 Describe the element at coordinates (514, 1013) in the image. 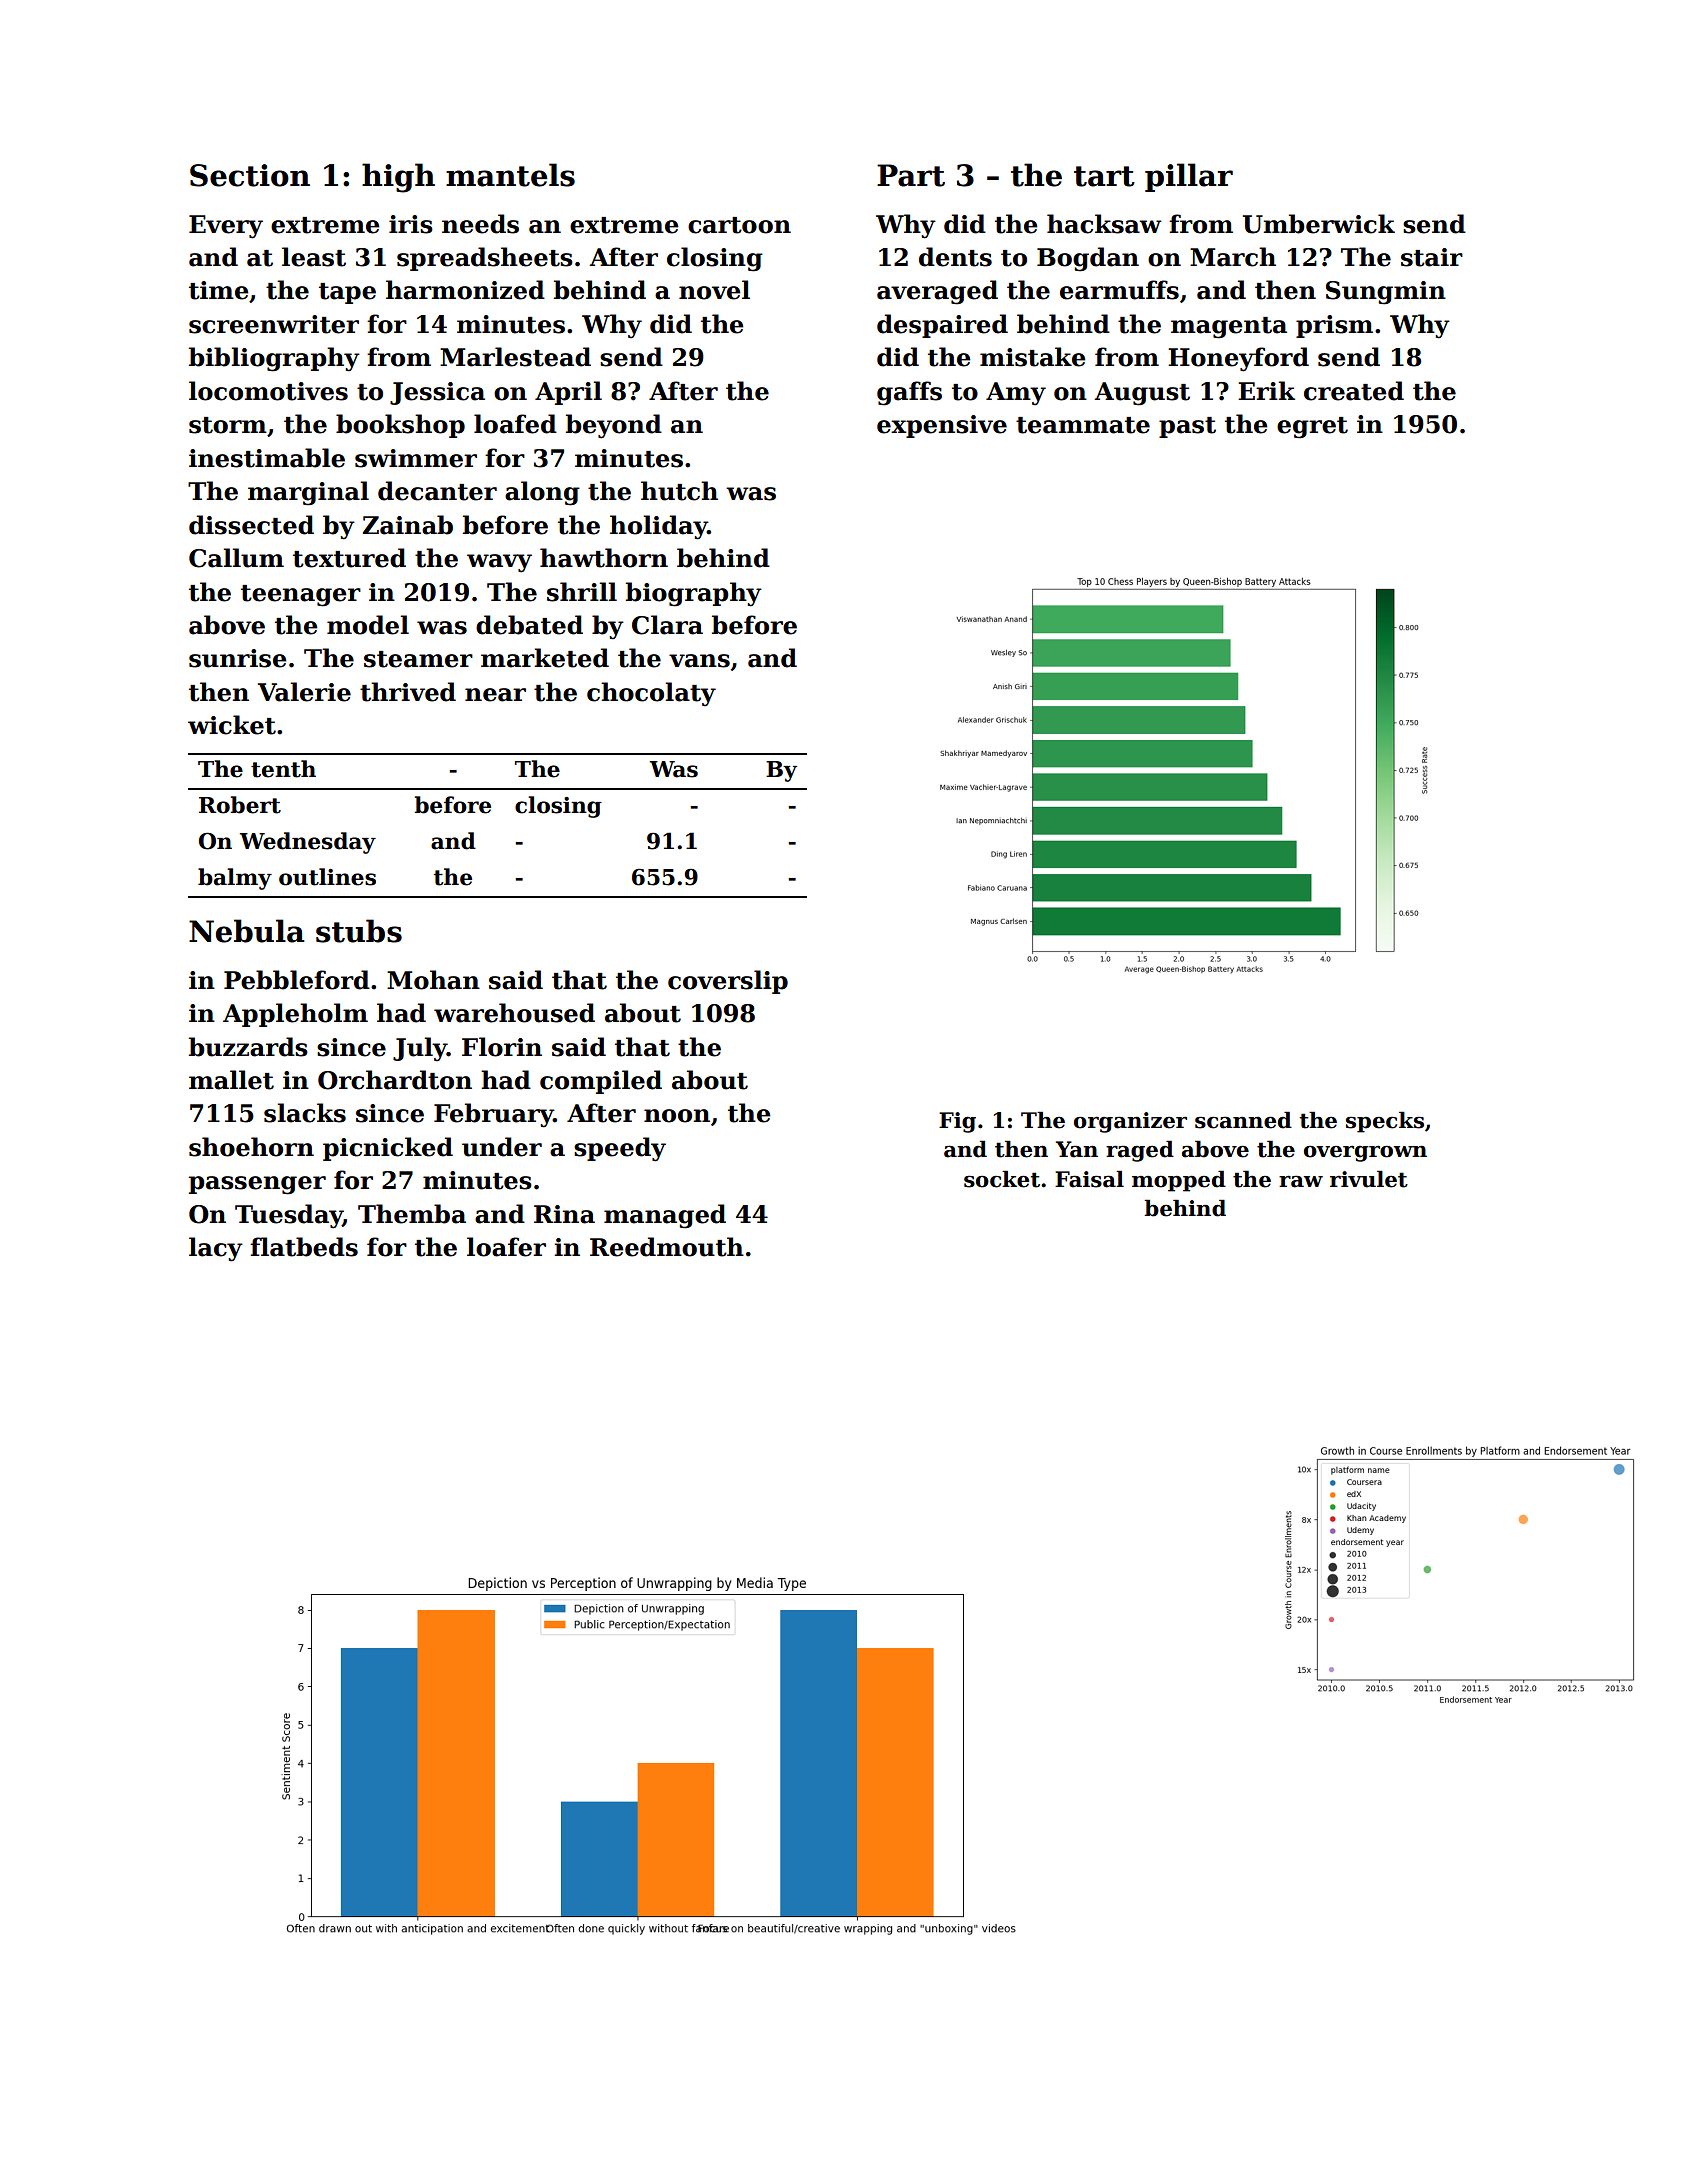

I see `warehoused` at that location.
